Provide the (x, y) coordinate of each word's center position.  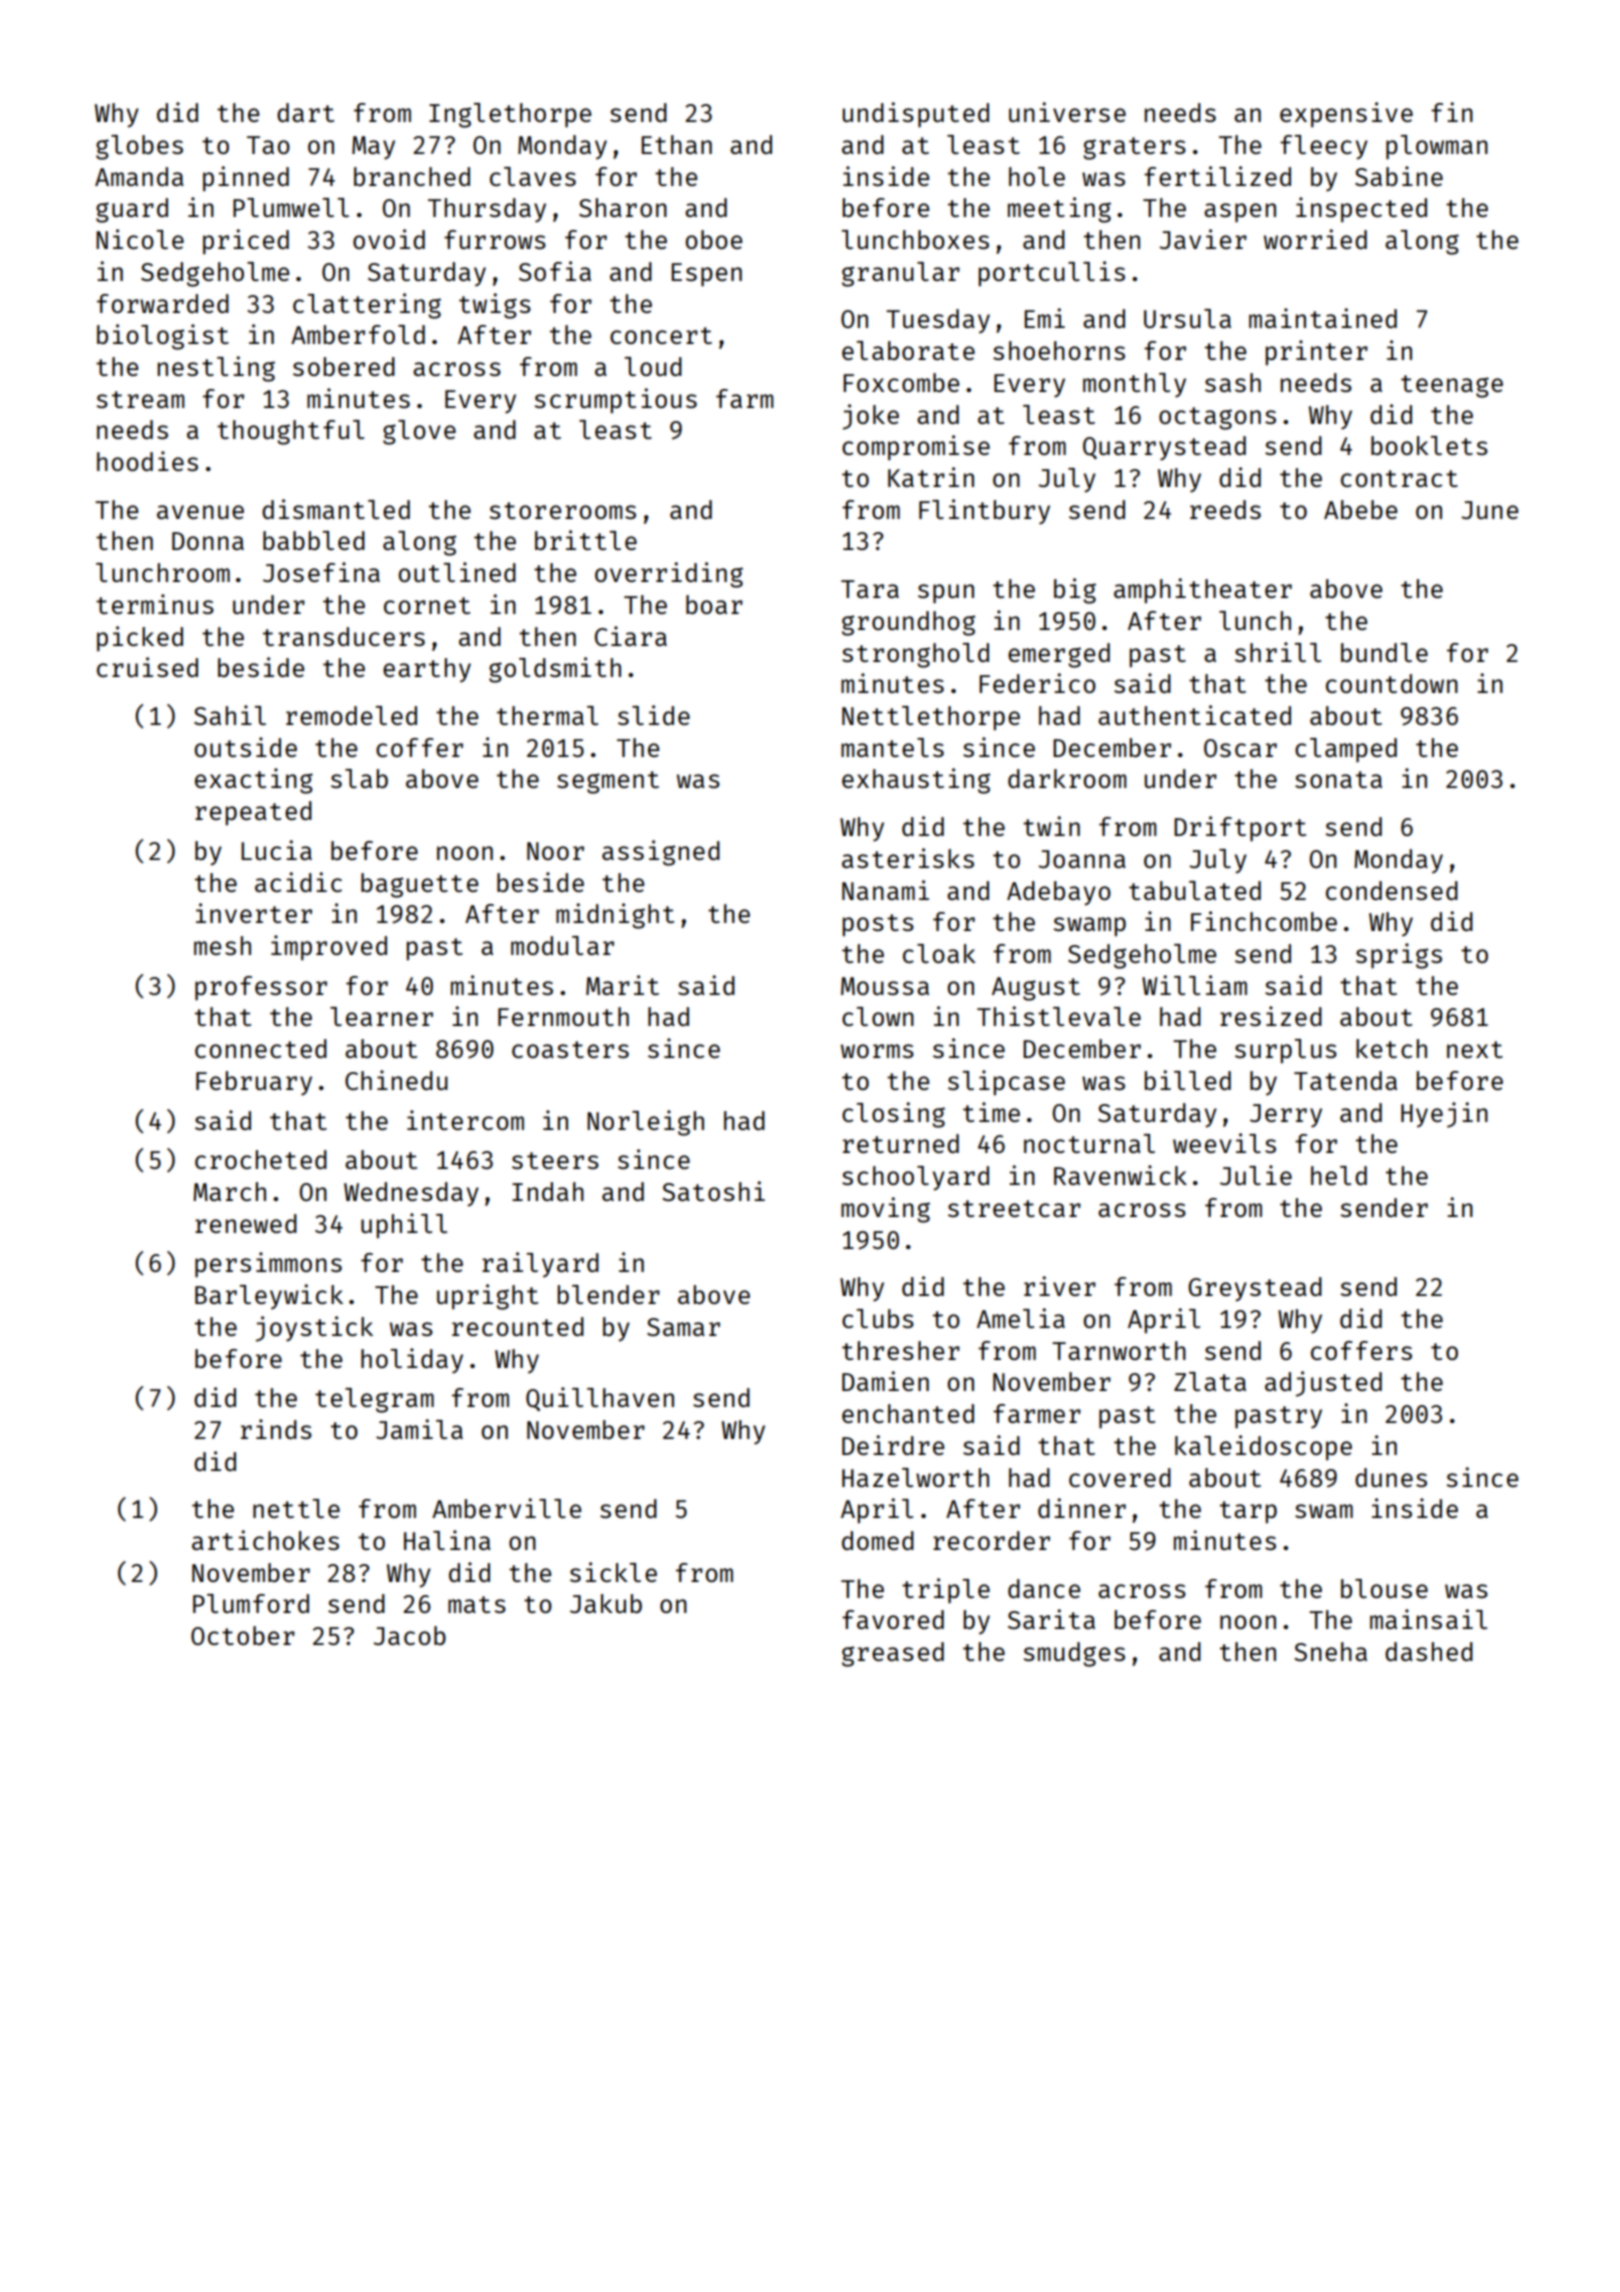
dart (305, 112)
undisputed (916, 115)
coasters (570, 1049)
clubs (878, 1318)
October (243, 1635)
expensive (1346, 114)
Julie (1256, 1175)
